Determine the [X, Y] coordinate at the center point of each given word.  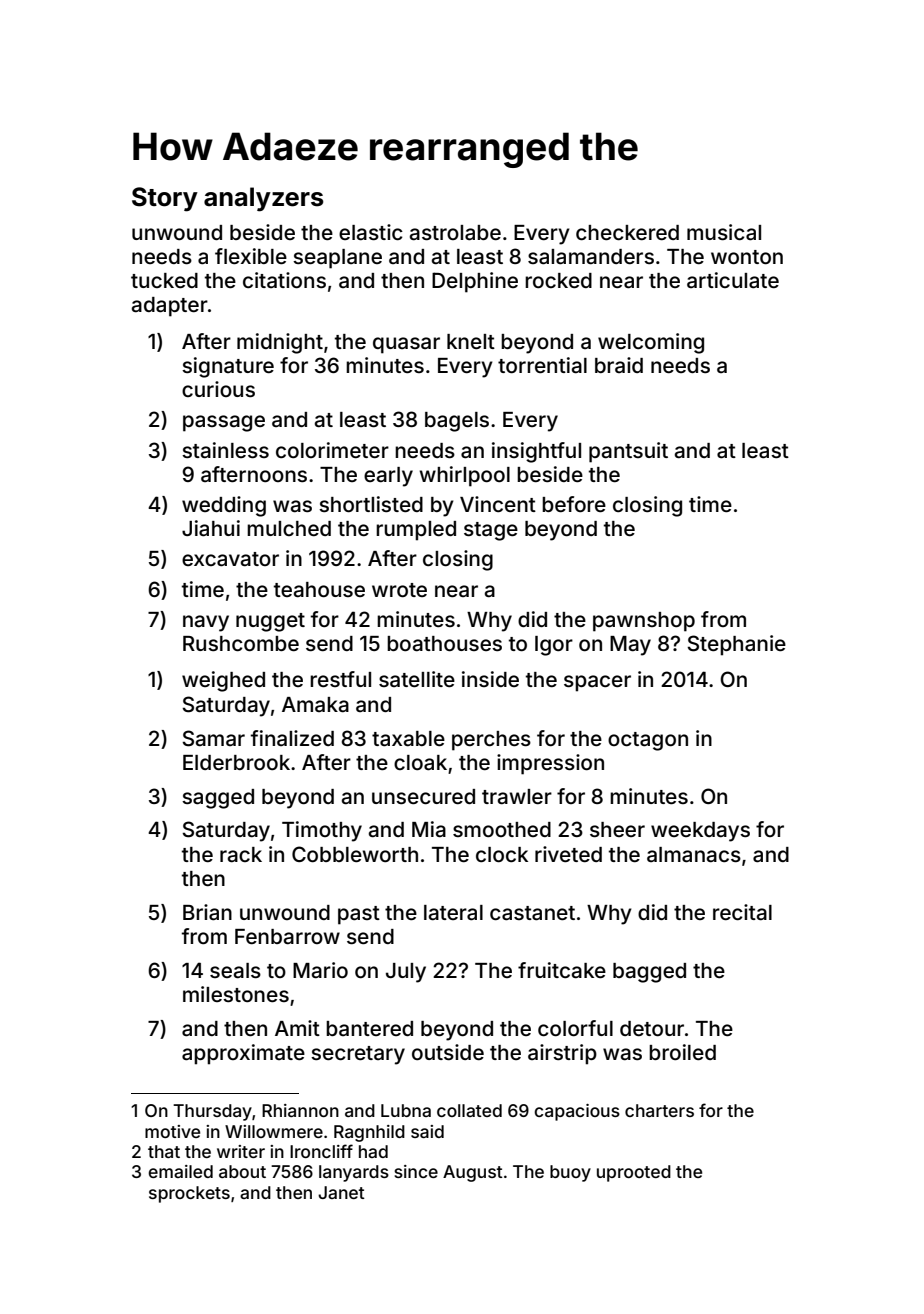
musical [724, 232]
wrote [399, 590]
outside [448, 1052]
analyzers [264, 199]
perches [491, 741]
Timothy [322, 831]
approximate [243, 1054]
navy [206, 623]
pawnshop [644, 622]
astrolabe [455, 233]
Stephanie [736, 645]
